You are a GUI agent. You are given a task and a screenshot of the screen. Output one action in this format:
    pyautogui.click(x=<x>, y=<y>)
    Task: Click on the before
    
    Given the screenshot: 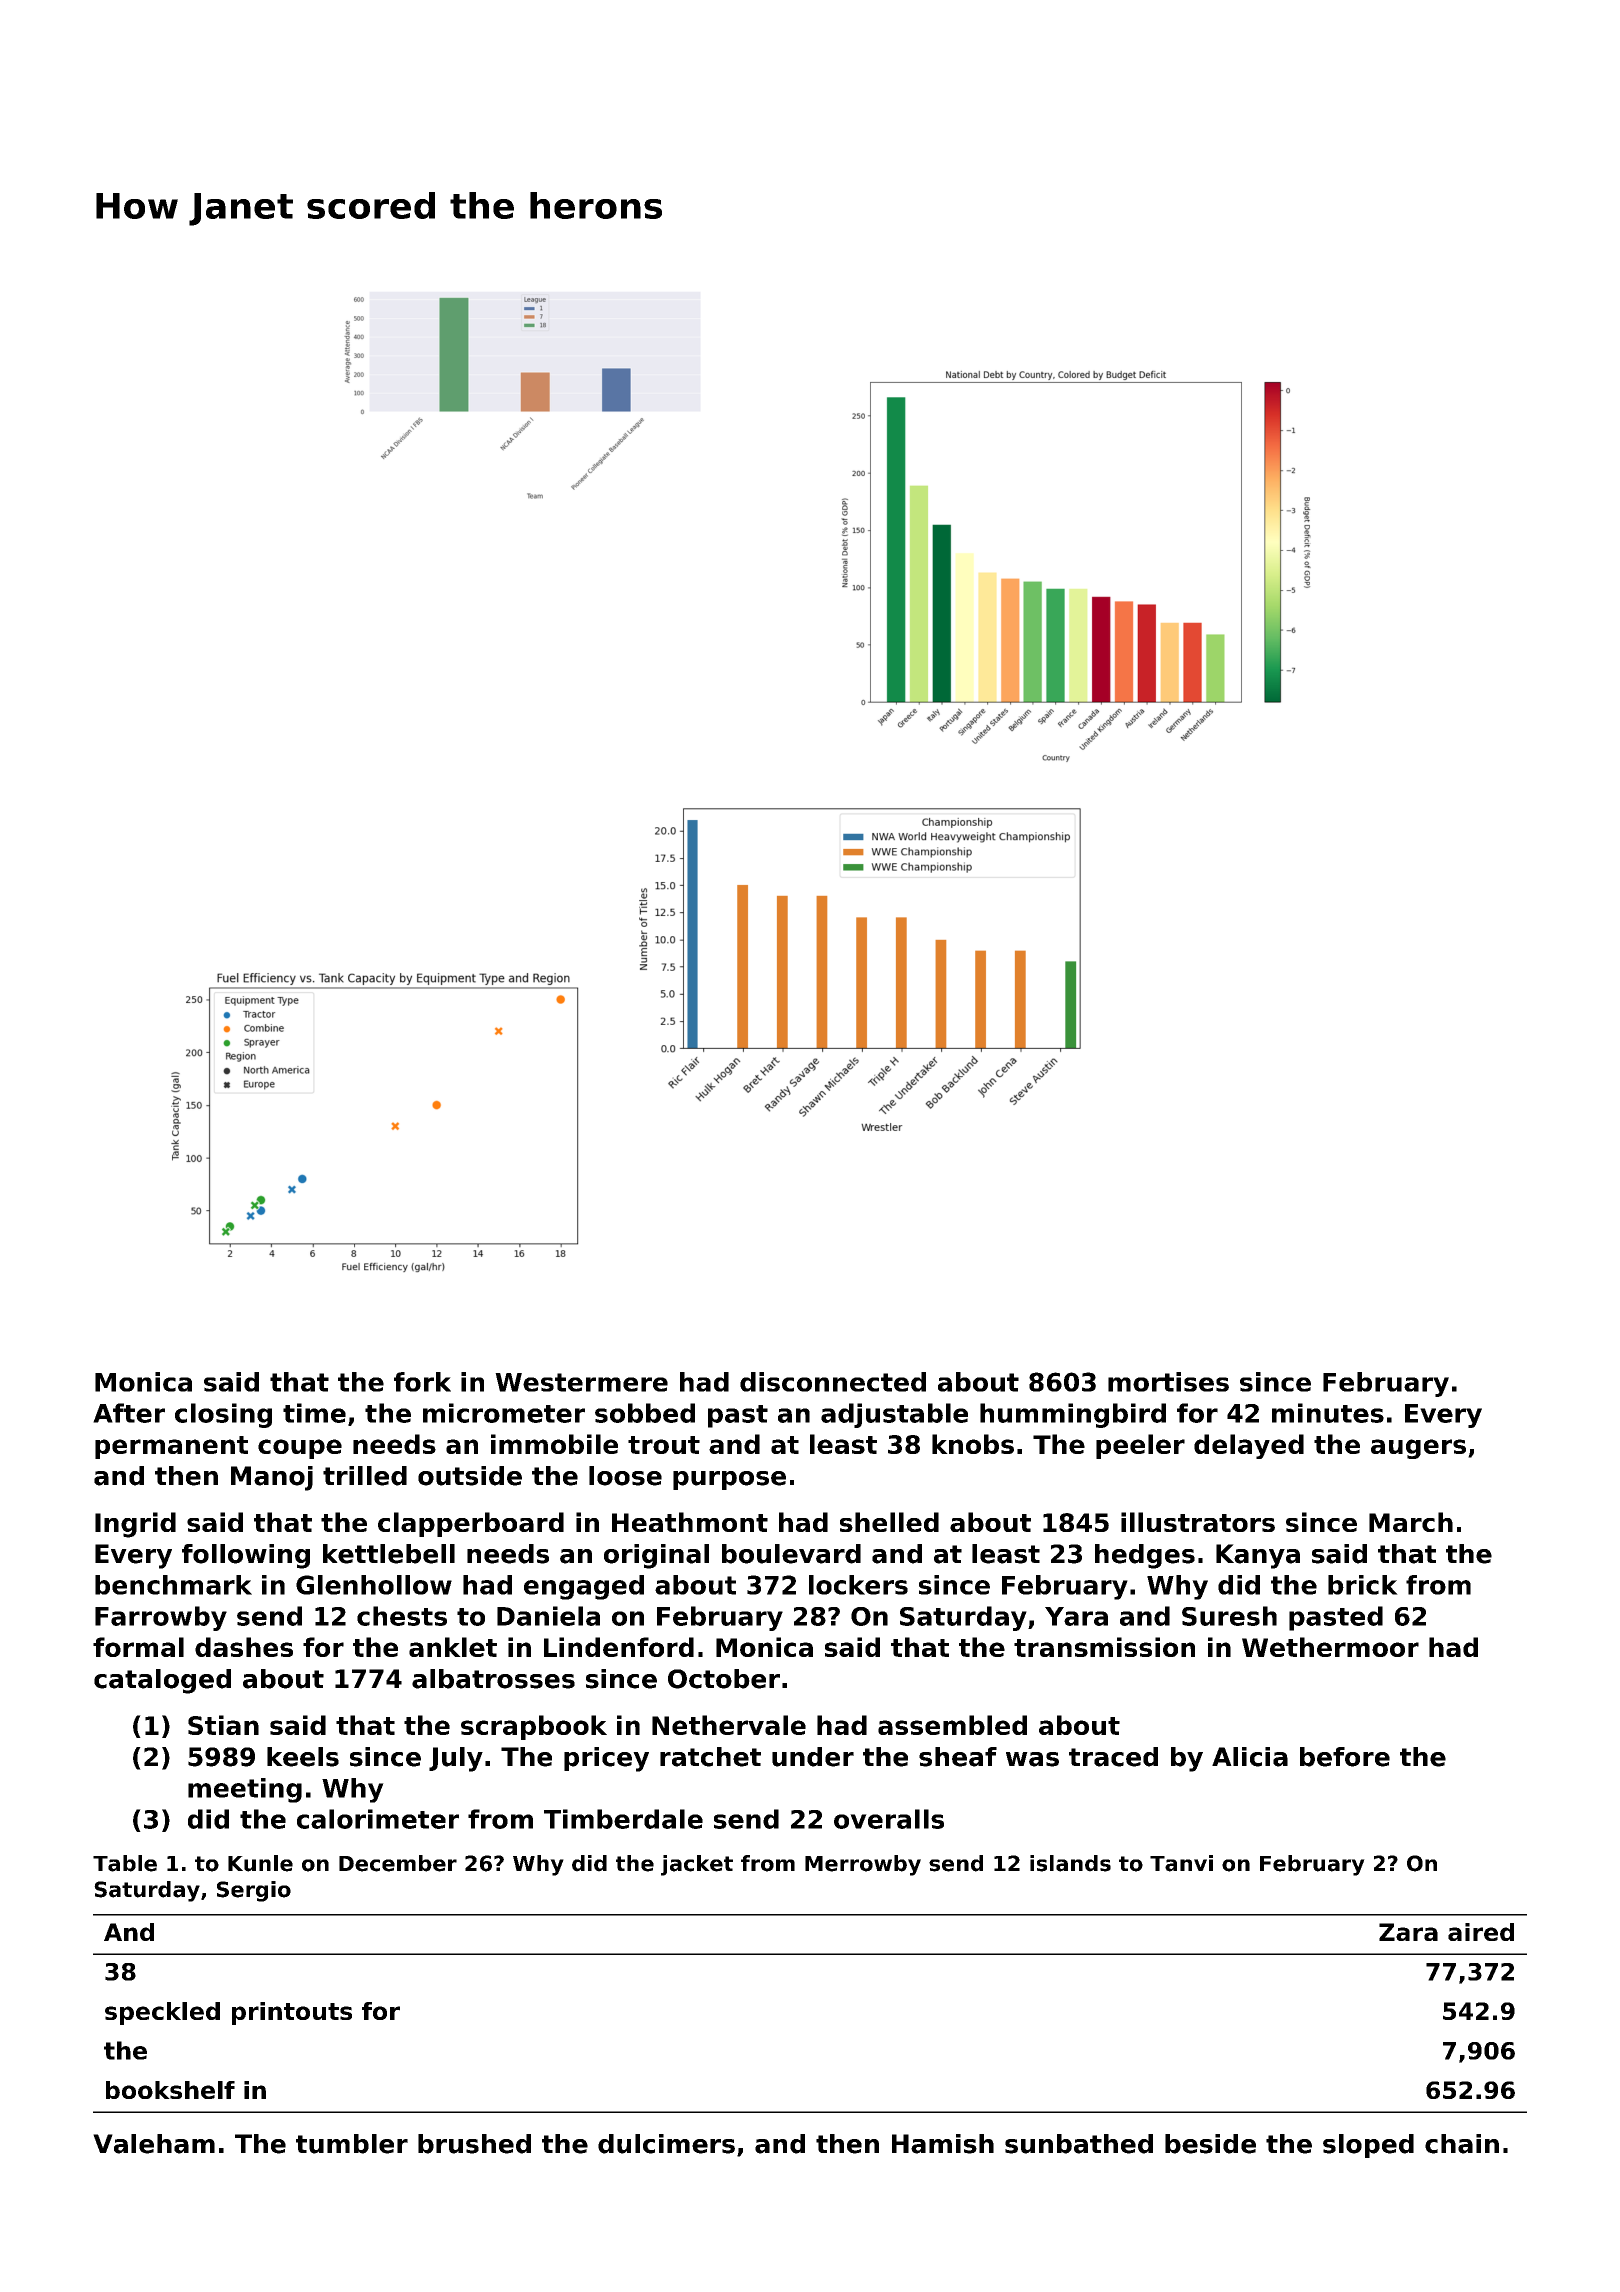 What is the action you would take?
    pyautogui.click(x=1345, y=1757)
